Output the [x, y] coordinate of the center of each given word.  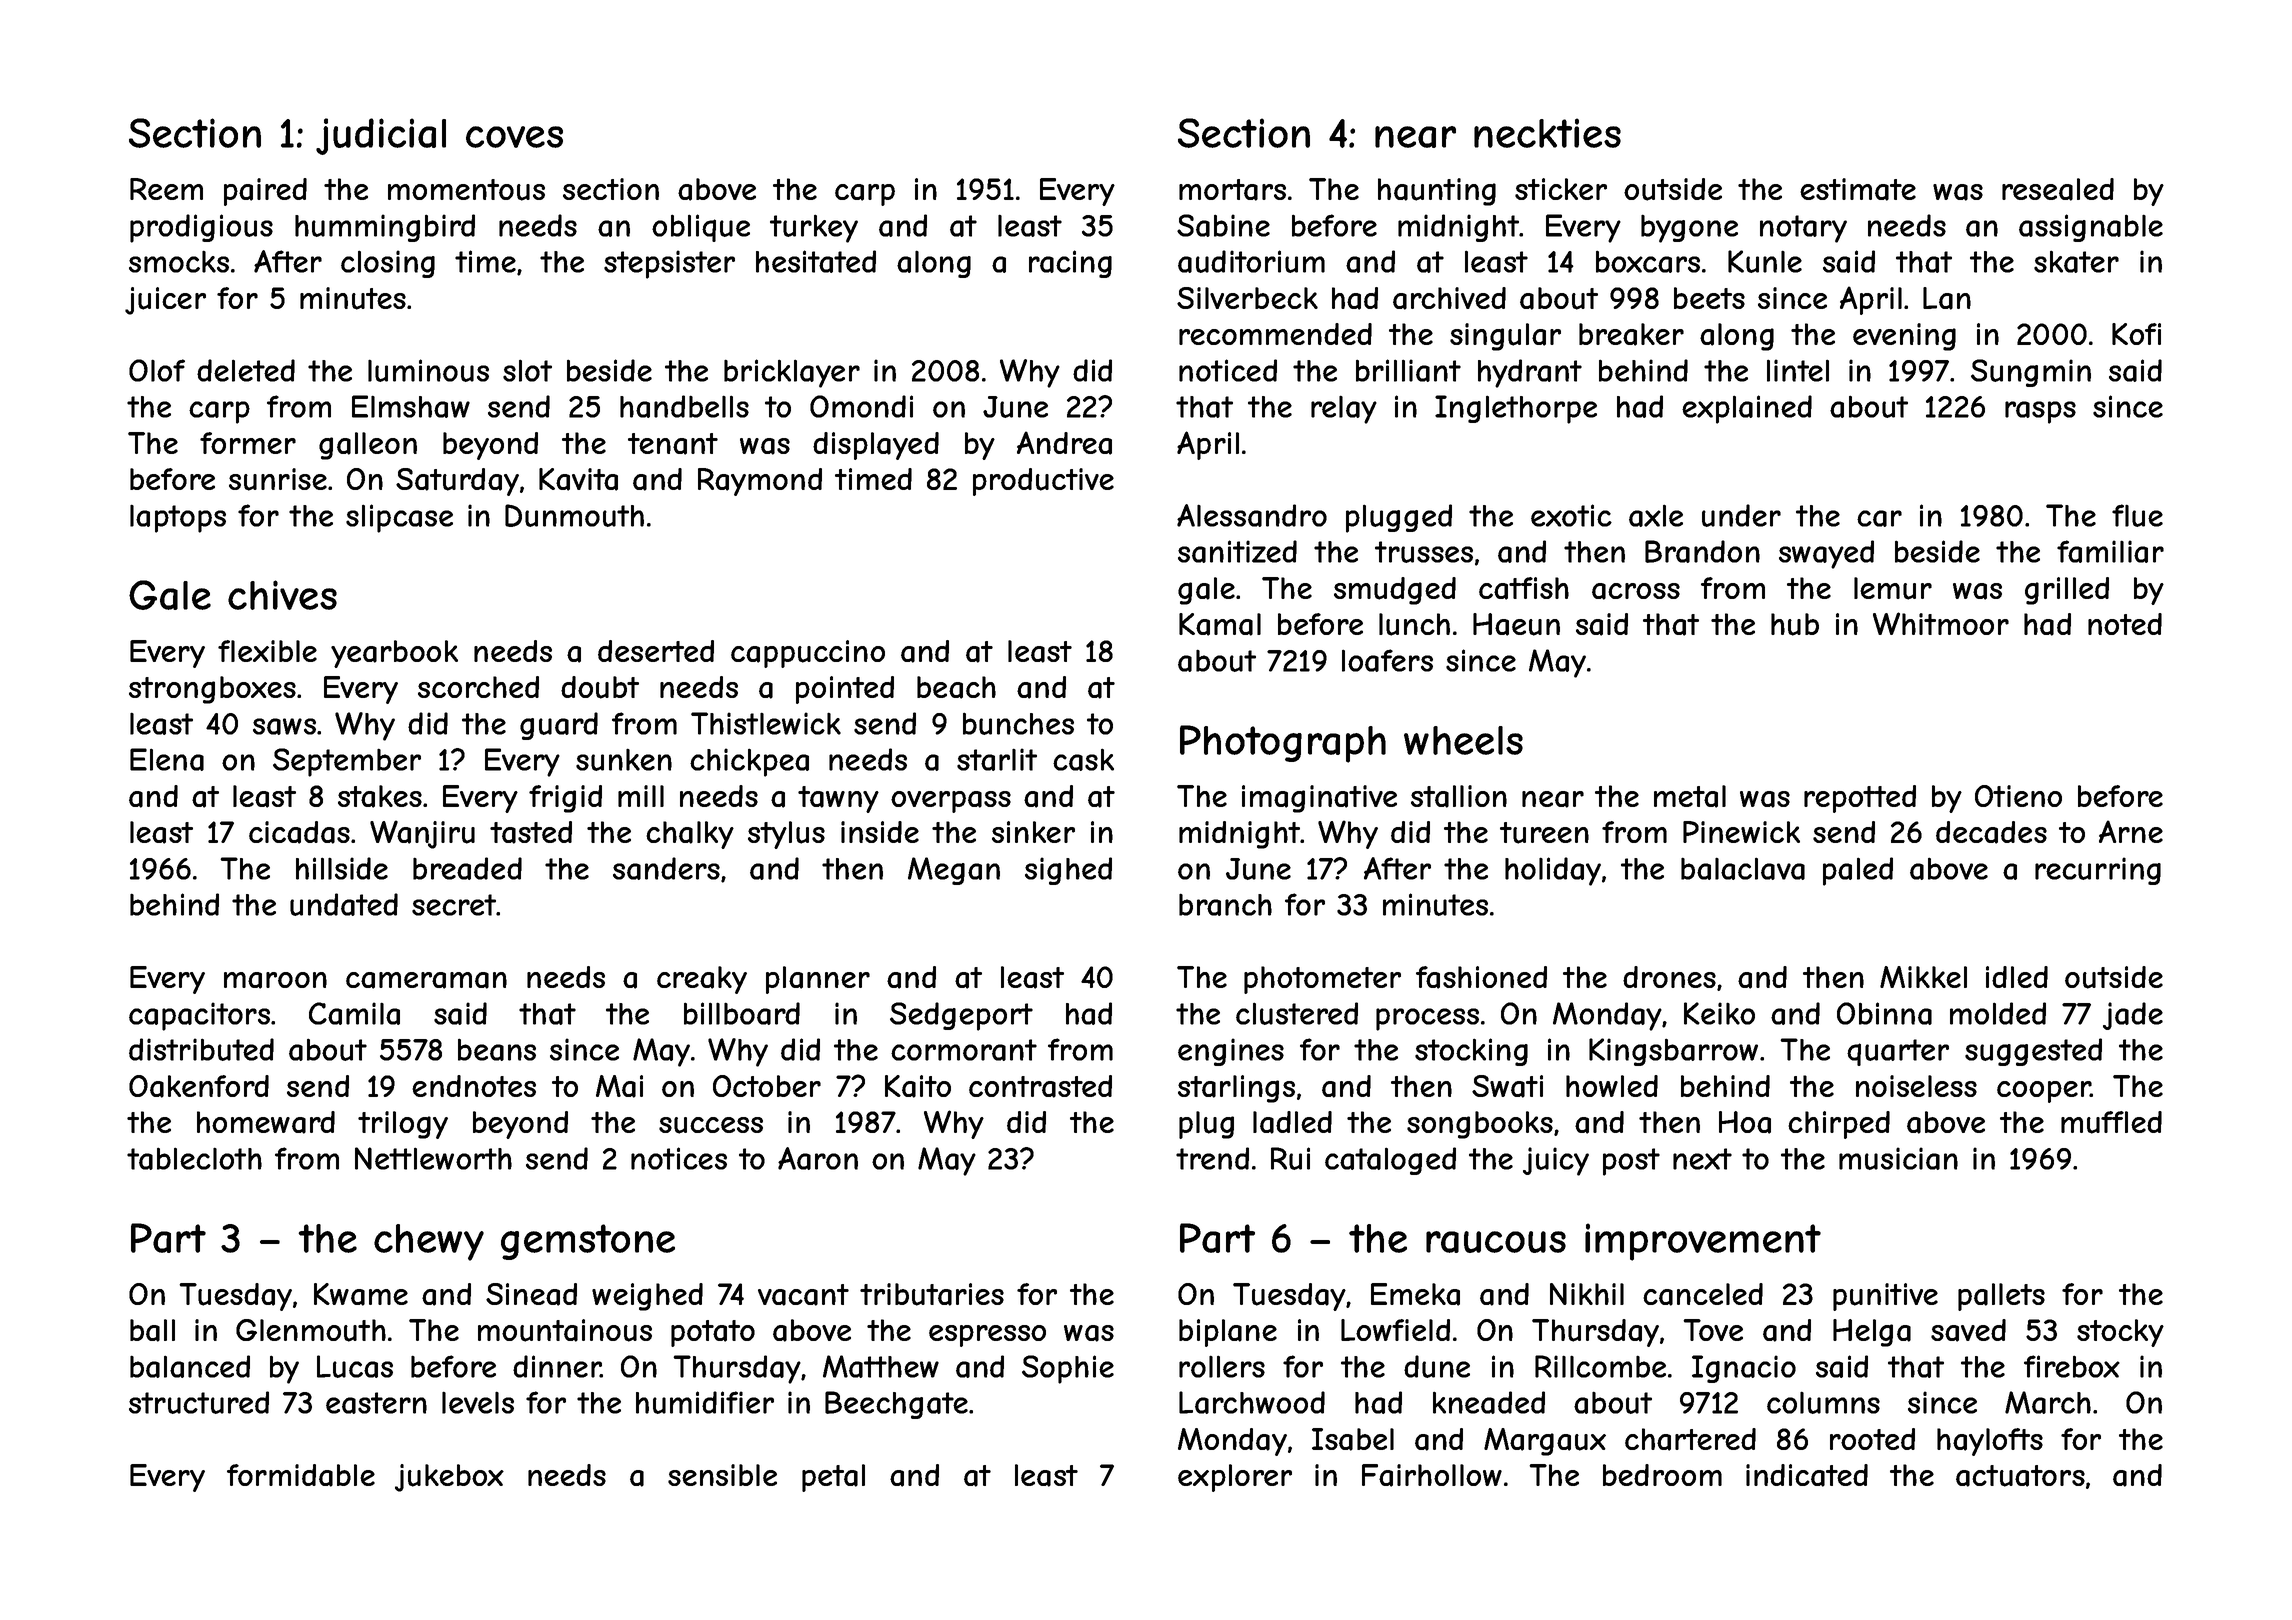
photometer [1322, 980]
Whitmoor [1941, 623]
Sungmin [2031, 373]
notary [1803, 229]
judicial [381, 136]
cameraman [426, 980]
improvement [1703, 1242]
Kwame [361, 1294]
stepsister [669, 264]
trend [1212, 1158]
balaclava [1743, 868]
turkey [814, 228]
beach [956, 687]
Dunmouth [574, 515]
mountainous [565, 1330]
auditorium [1251, 261]
